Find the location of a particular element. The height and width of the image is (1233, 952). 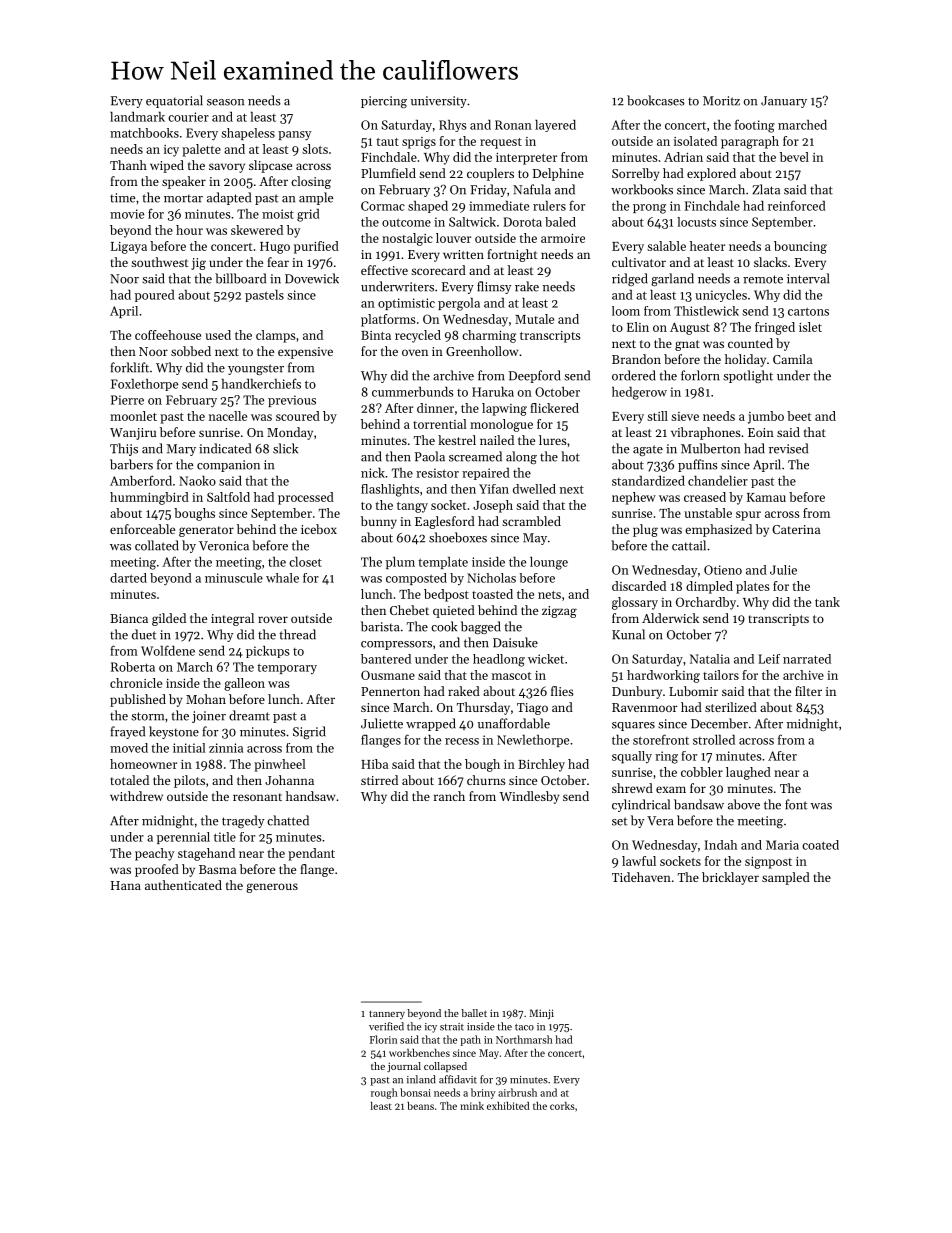

jumbo is located at coordinates (766, 417).
